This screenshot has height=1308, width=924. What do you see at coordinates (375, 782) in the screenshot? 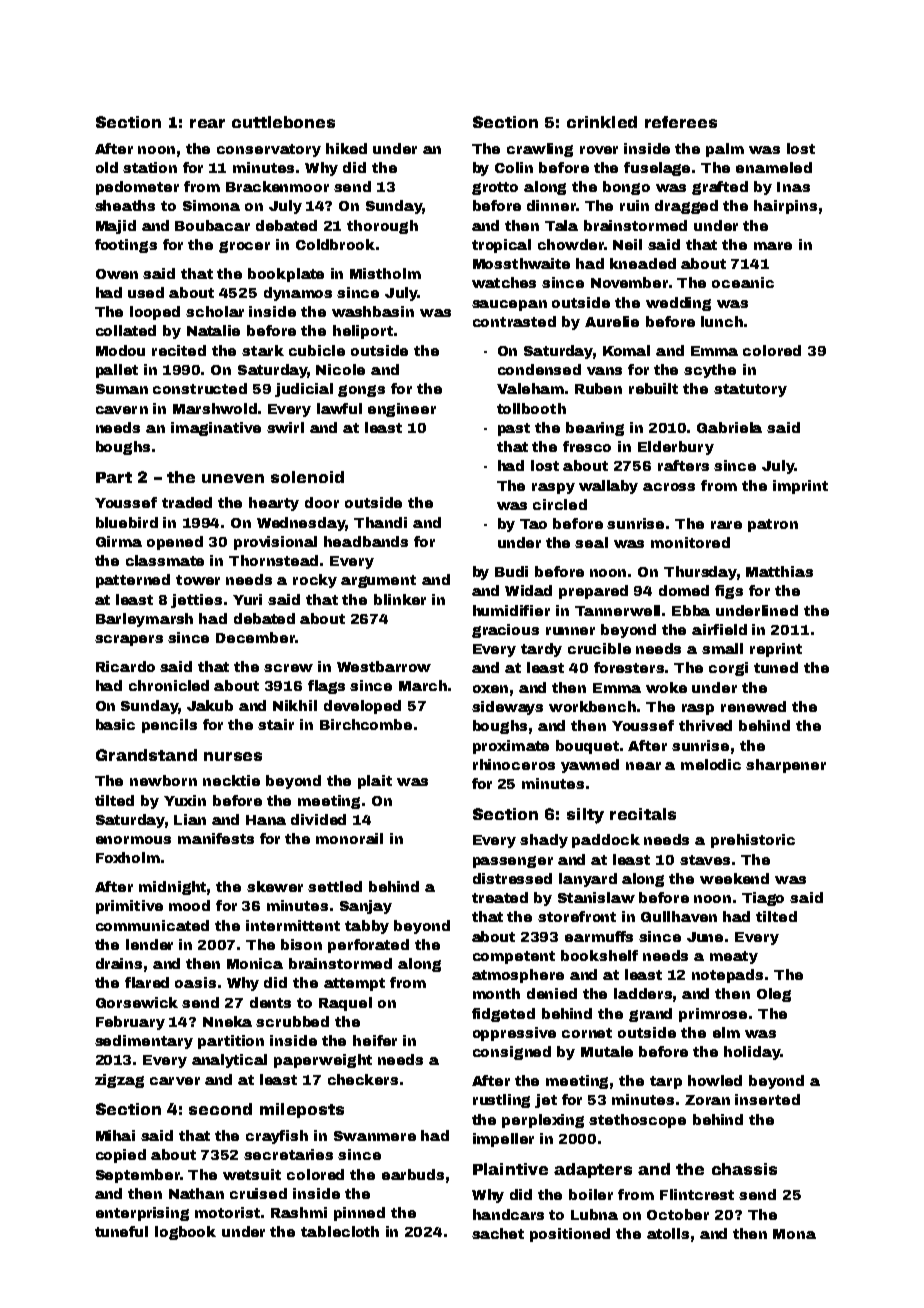
I see `plait` at bounding box center [375, 782].
